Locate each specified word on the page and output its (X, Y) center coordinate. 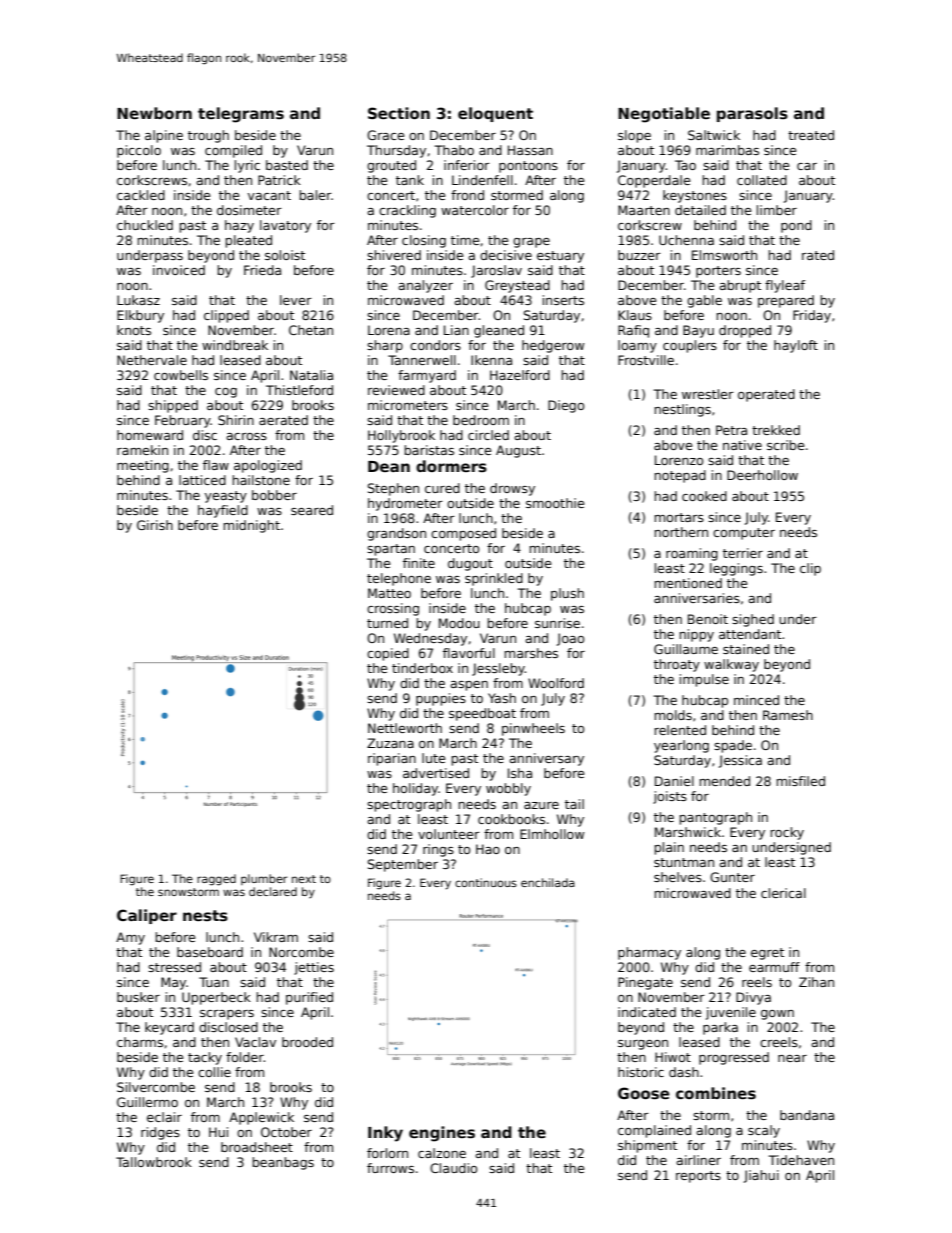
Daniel (674, 781)
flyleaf (785, 286)
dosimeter (249, 210)
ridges (160, 1133)
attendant (750, 634)
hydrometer (405, 504)
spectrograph (409, 805)
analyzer (425, 286)
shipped (173, 406)
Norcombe (301, 952)
